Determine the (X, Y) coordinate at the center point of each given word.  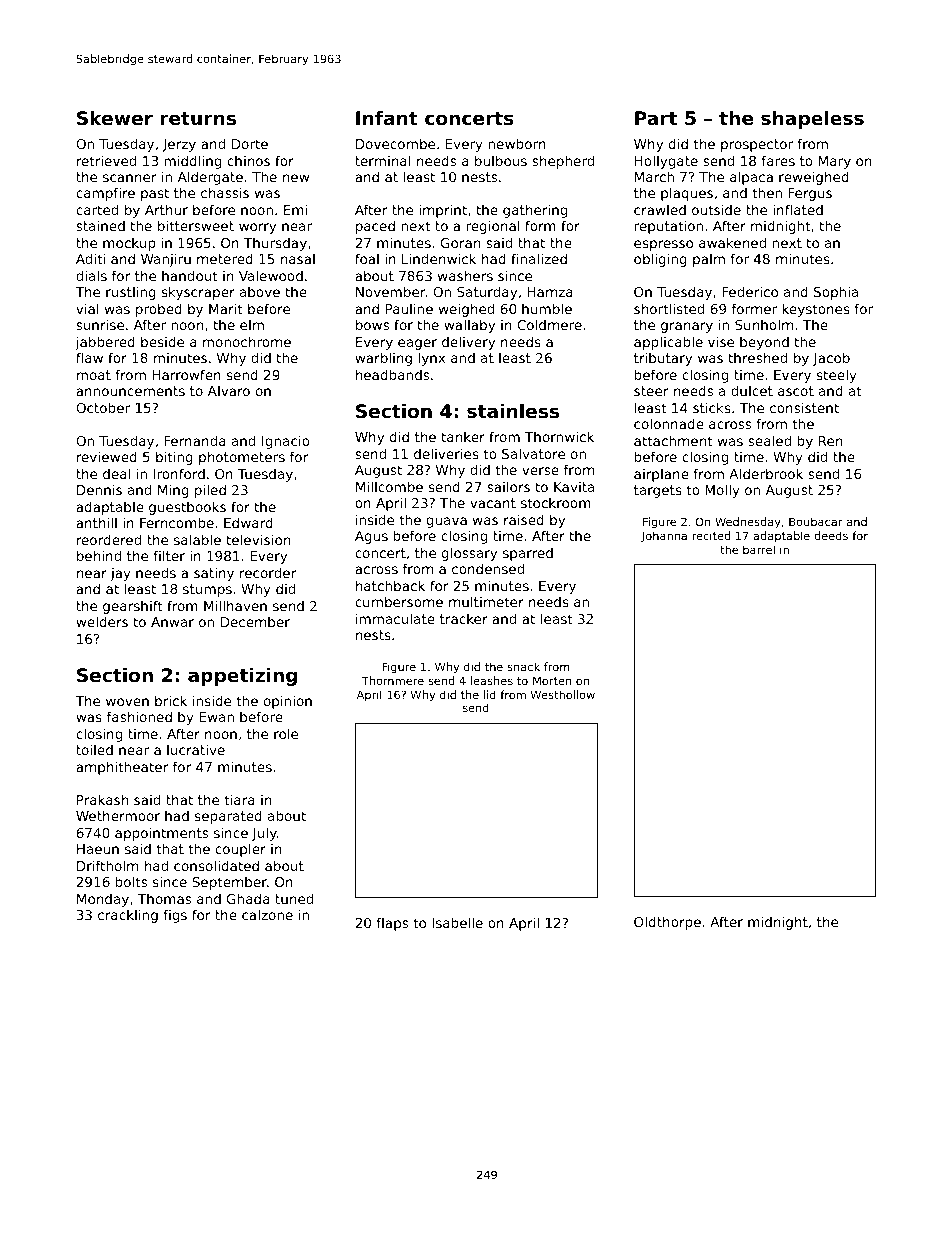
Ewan (216, 717)
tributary (663, 359)
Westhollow (563, 694)
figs (175, 916)
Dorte (250, 144)
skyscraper (198, 293)
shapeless (812, 120)
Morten (552, 680)
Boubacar (816, 521)
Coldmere (549, 324)
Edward (248, 522)
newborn (517, 143)
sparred (528, 554)
